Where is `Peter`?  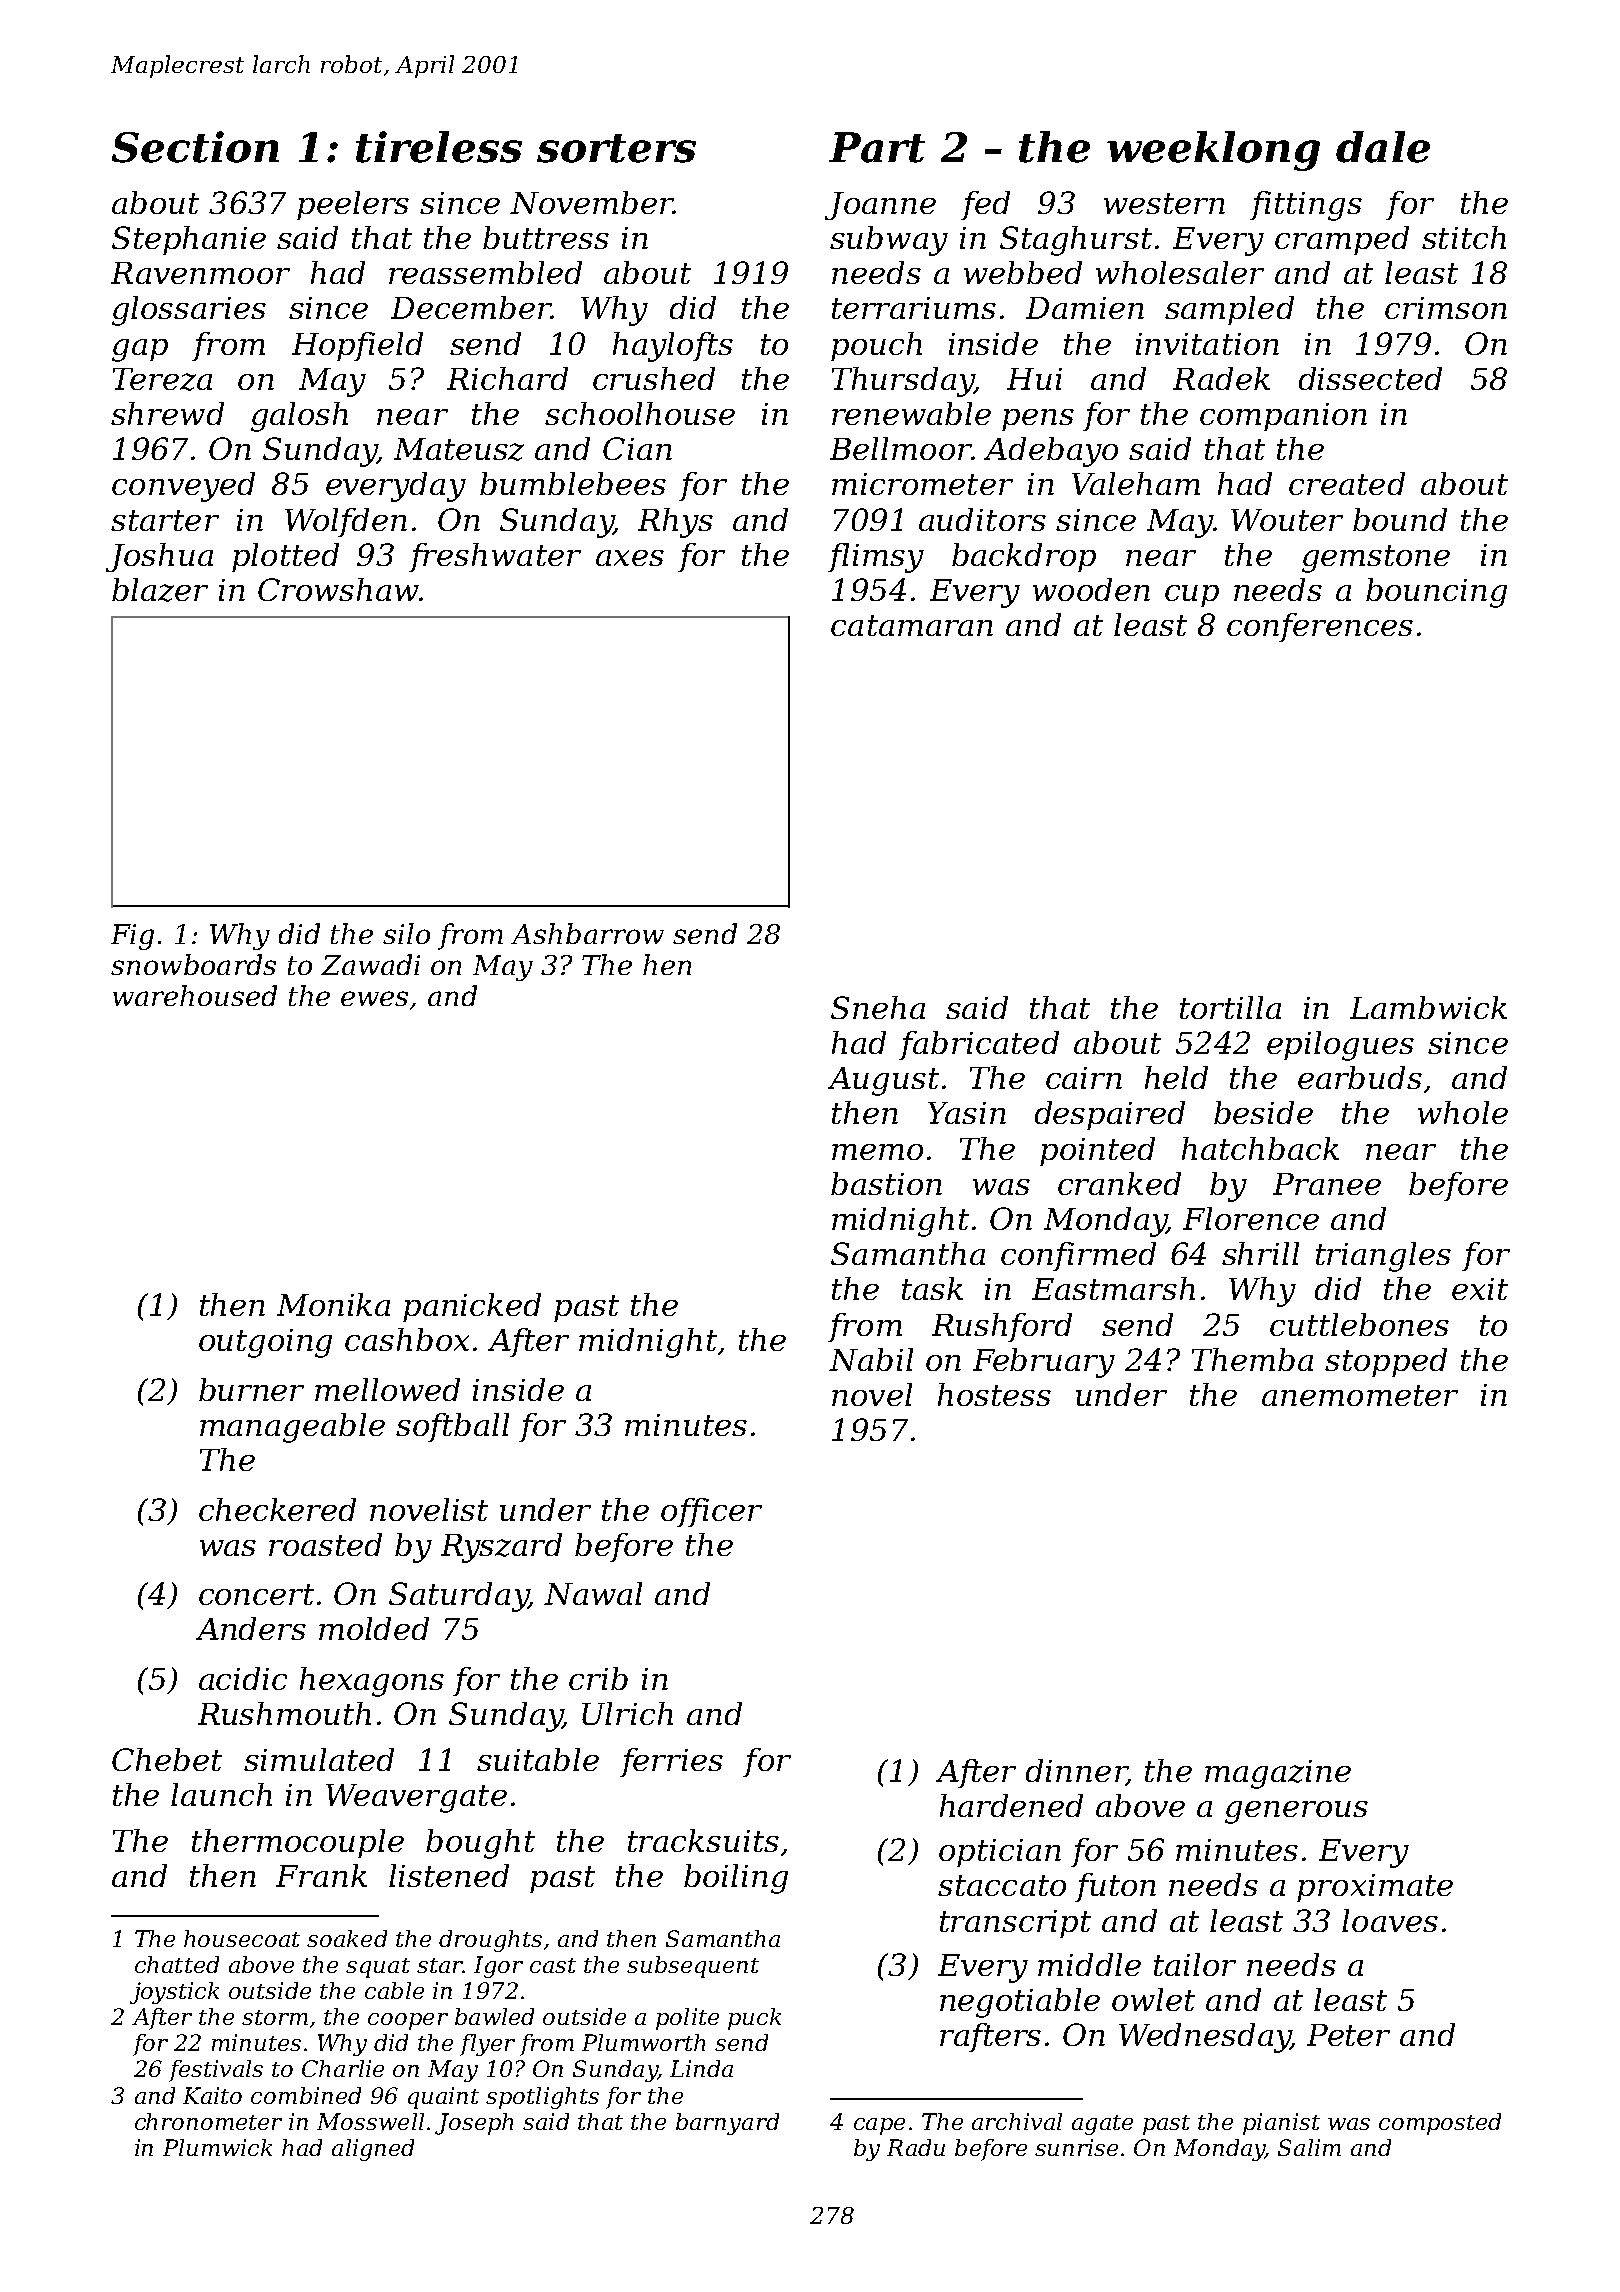 Peter is located at coordinates (1348, 2035).
